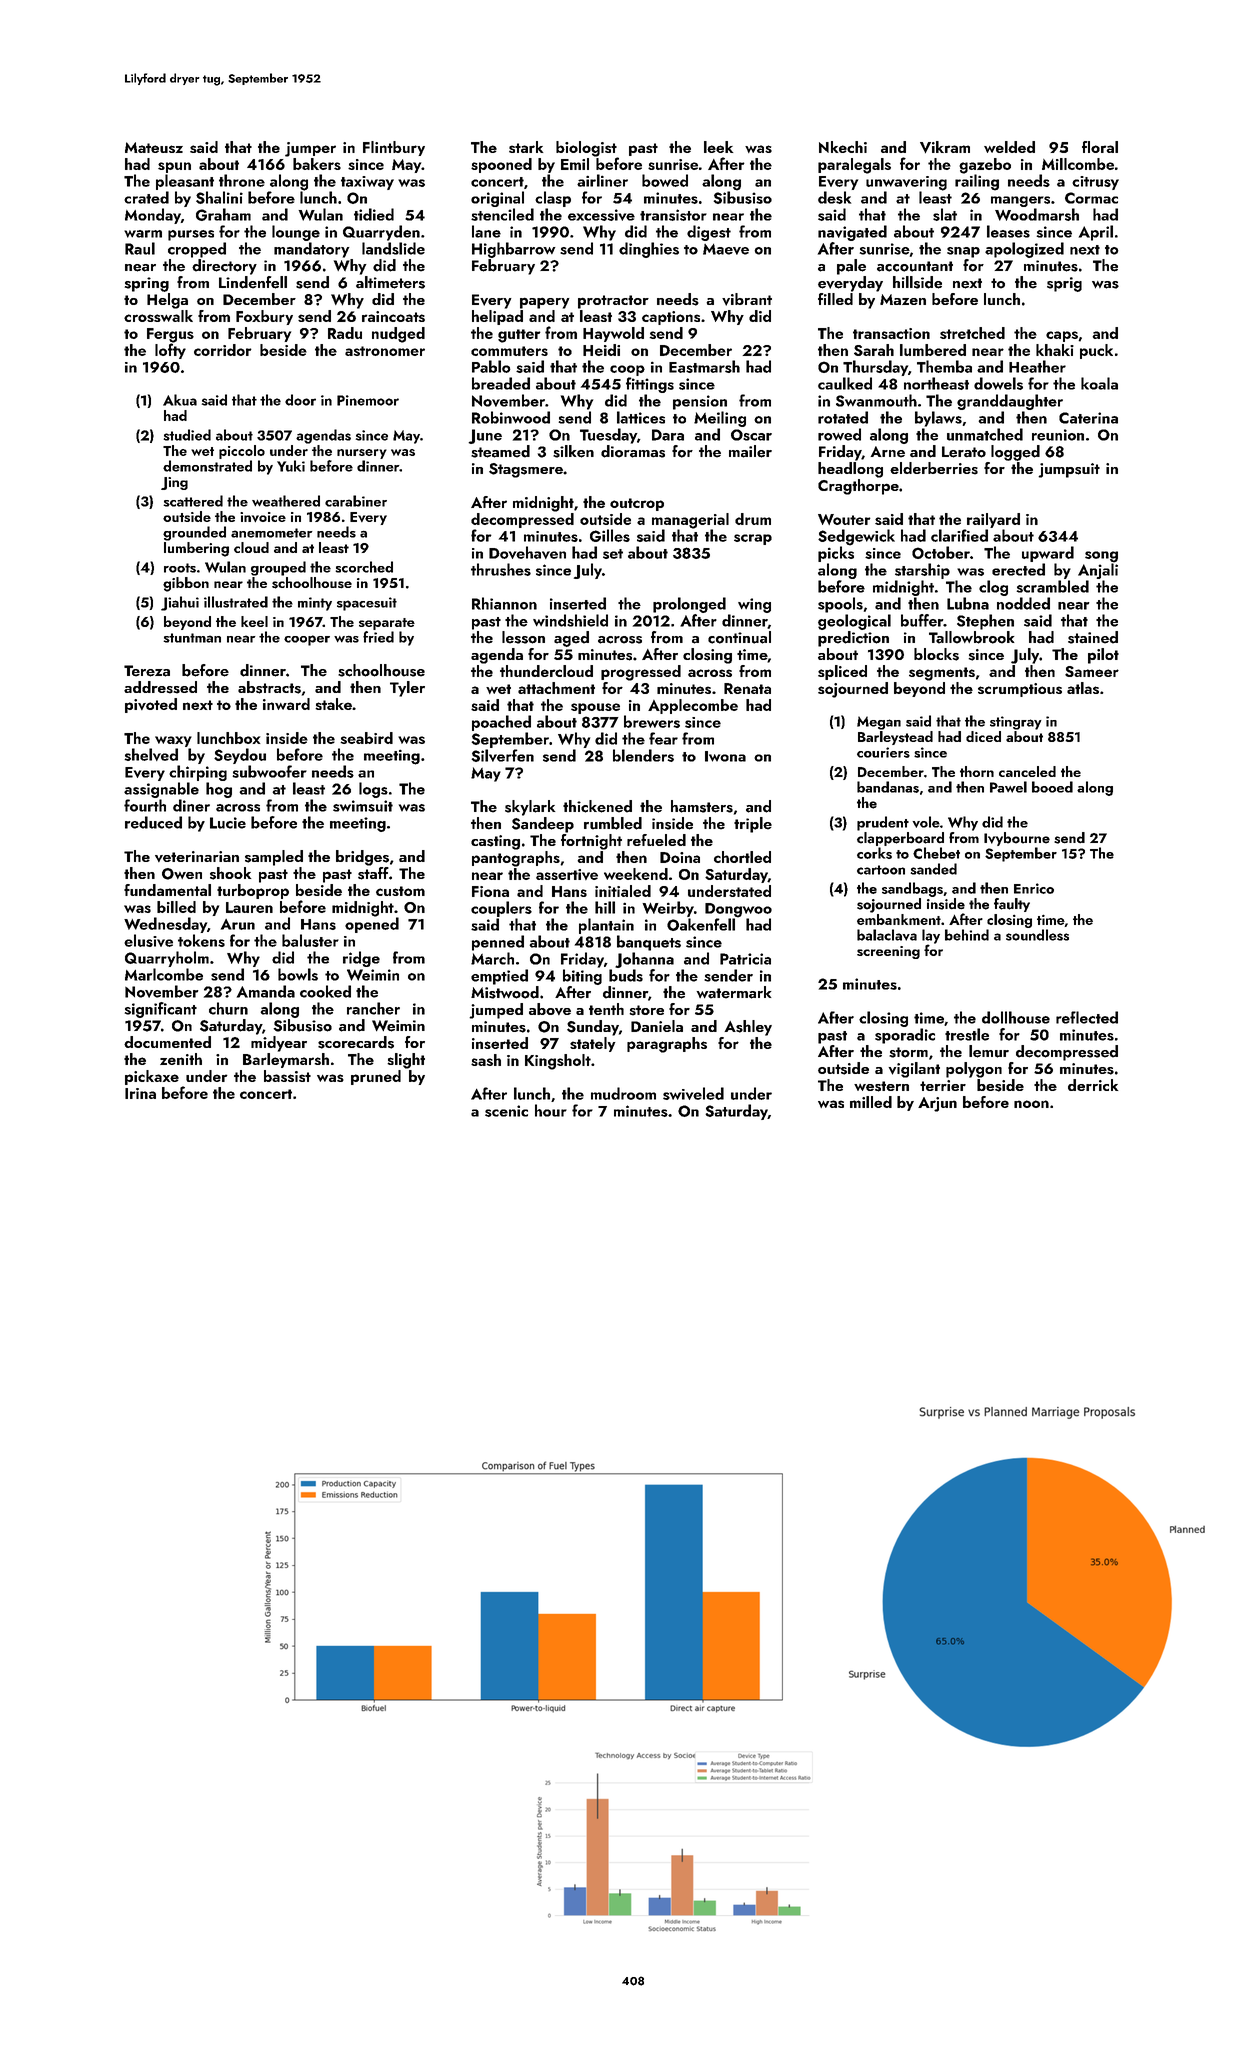 The height and width of the screenshot is (2047, 1243). What do you see at coordinates (154, 147) in the screenshot?
I see `Mateusz` at bounding box center [154, 147].
